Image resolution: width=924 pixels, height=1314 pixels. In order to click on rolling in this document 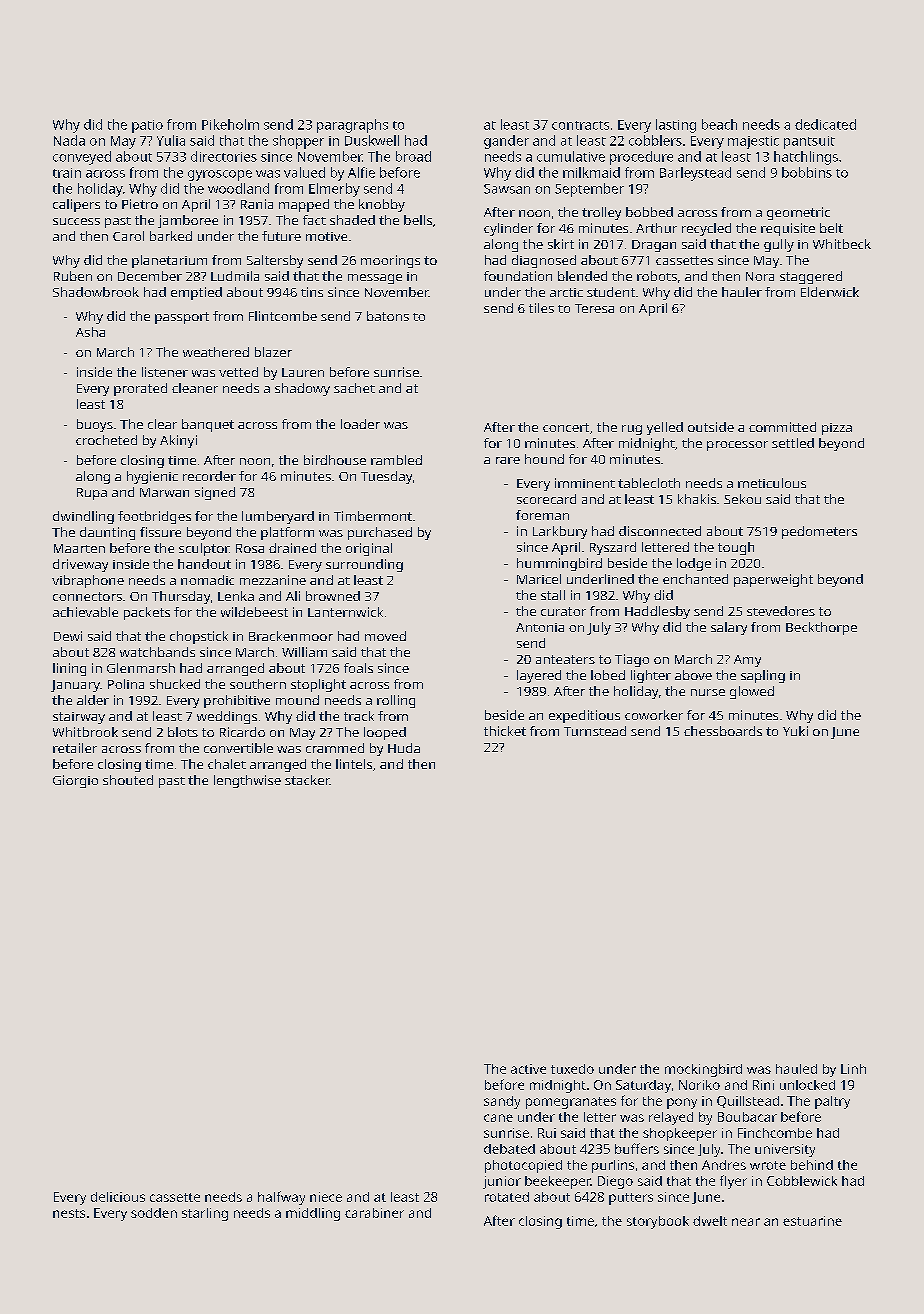, I will do `click(396, 701)`.
